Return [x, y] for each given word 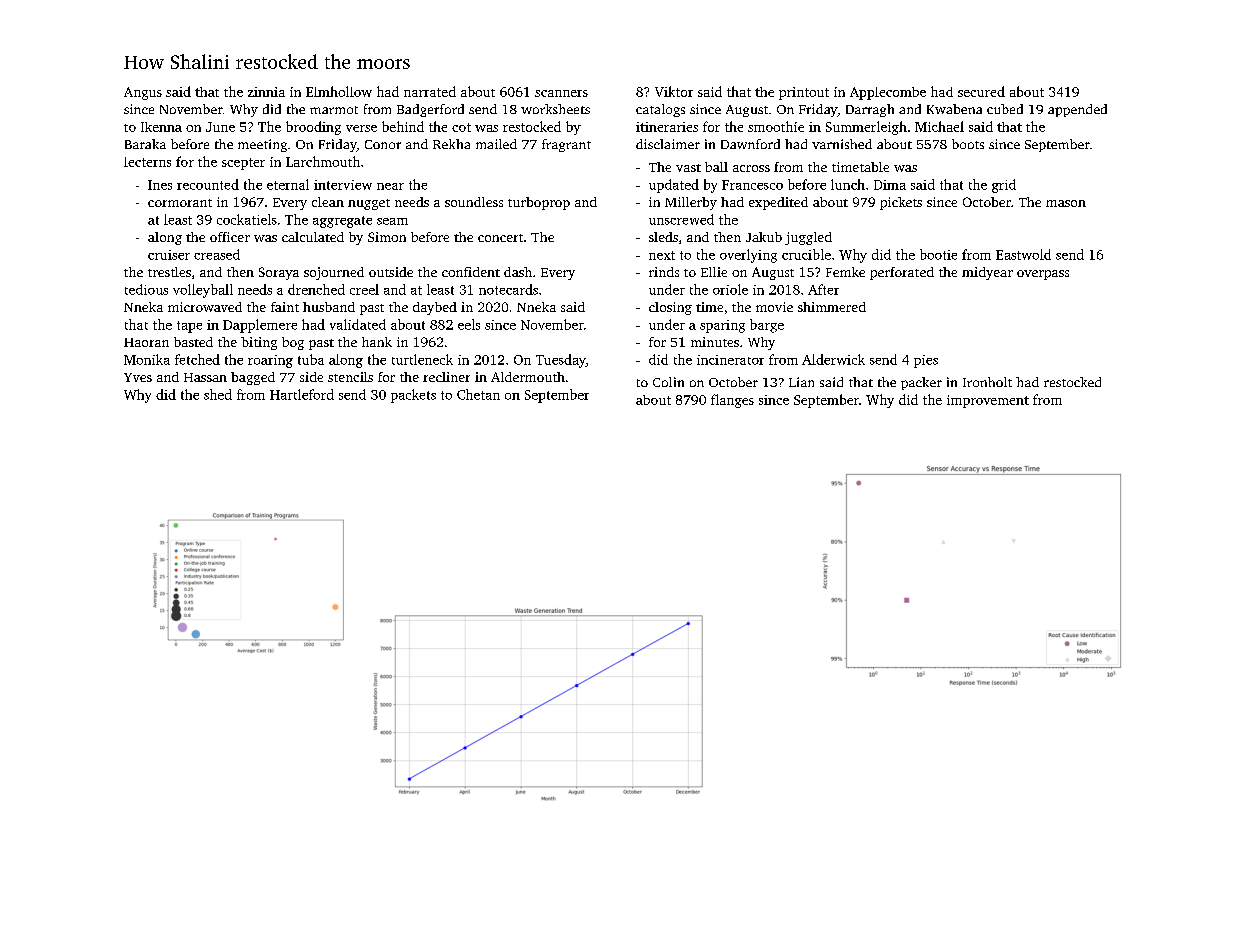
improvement [988, 401]
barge [767, 326]
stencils [350, 377]
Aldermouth [528, 377]
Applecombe [888, 93]
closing [670, 308]
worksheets [555, 109]
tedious [146, 289]
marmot [334, 110]
